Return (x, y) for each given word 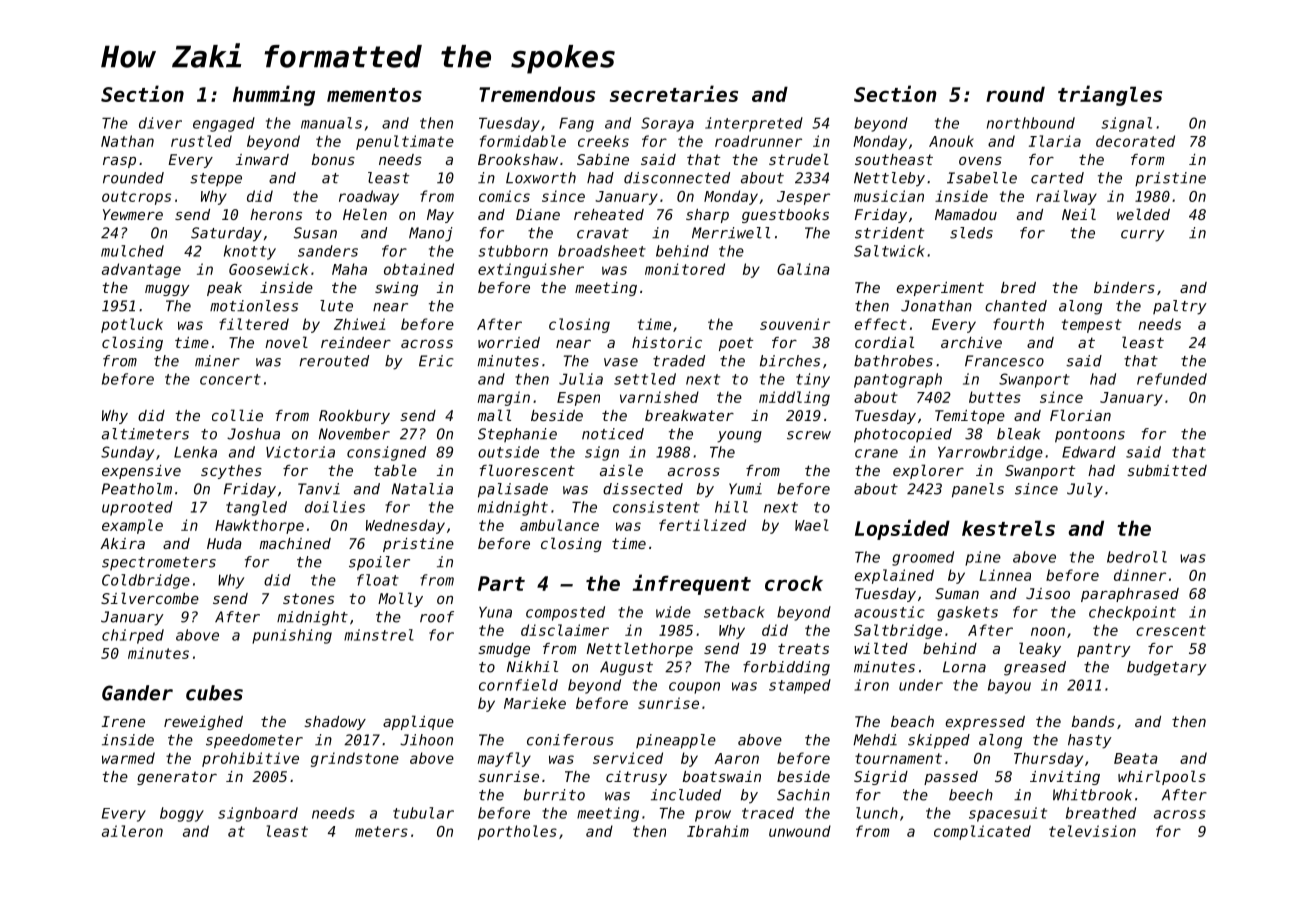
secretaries (674, 93)
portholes (517, 832)
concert (230, 379)
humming (274, 95)
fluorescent (527, 470)
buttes (995, 397)
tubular (423, 813)
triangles (1110, 95)
